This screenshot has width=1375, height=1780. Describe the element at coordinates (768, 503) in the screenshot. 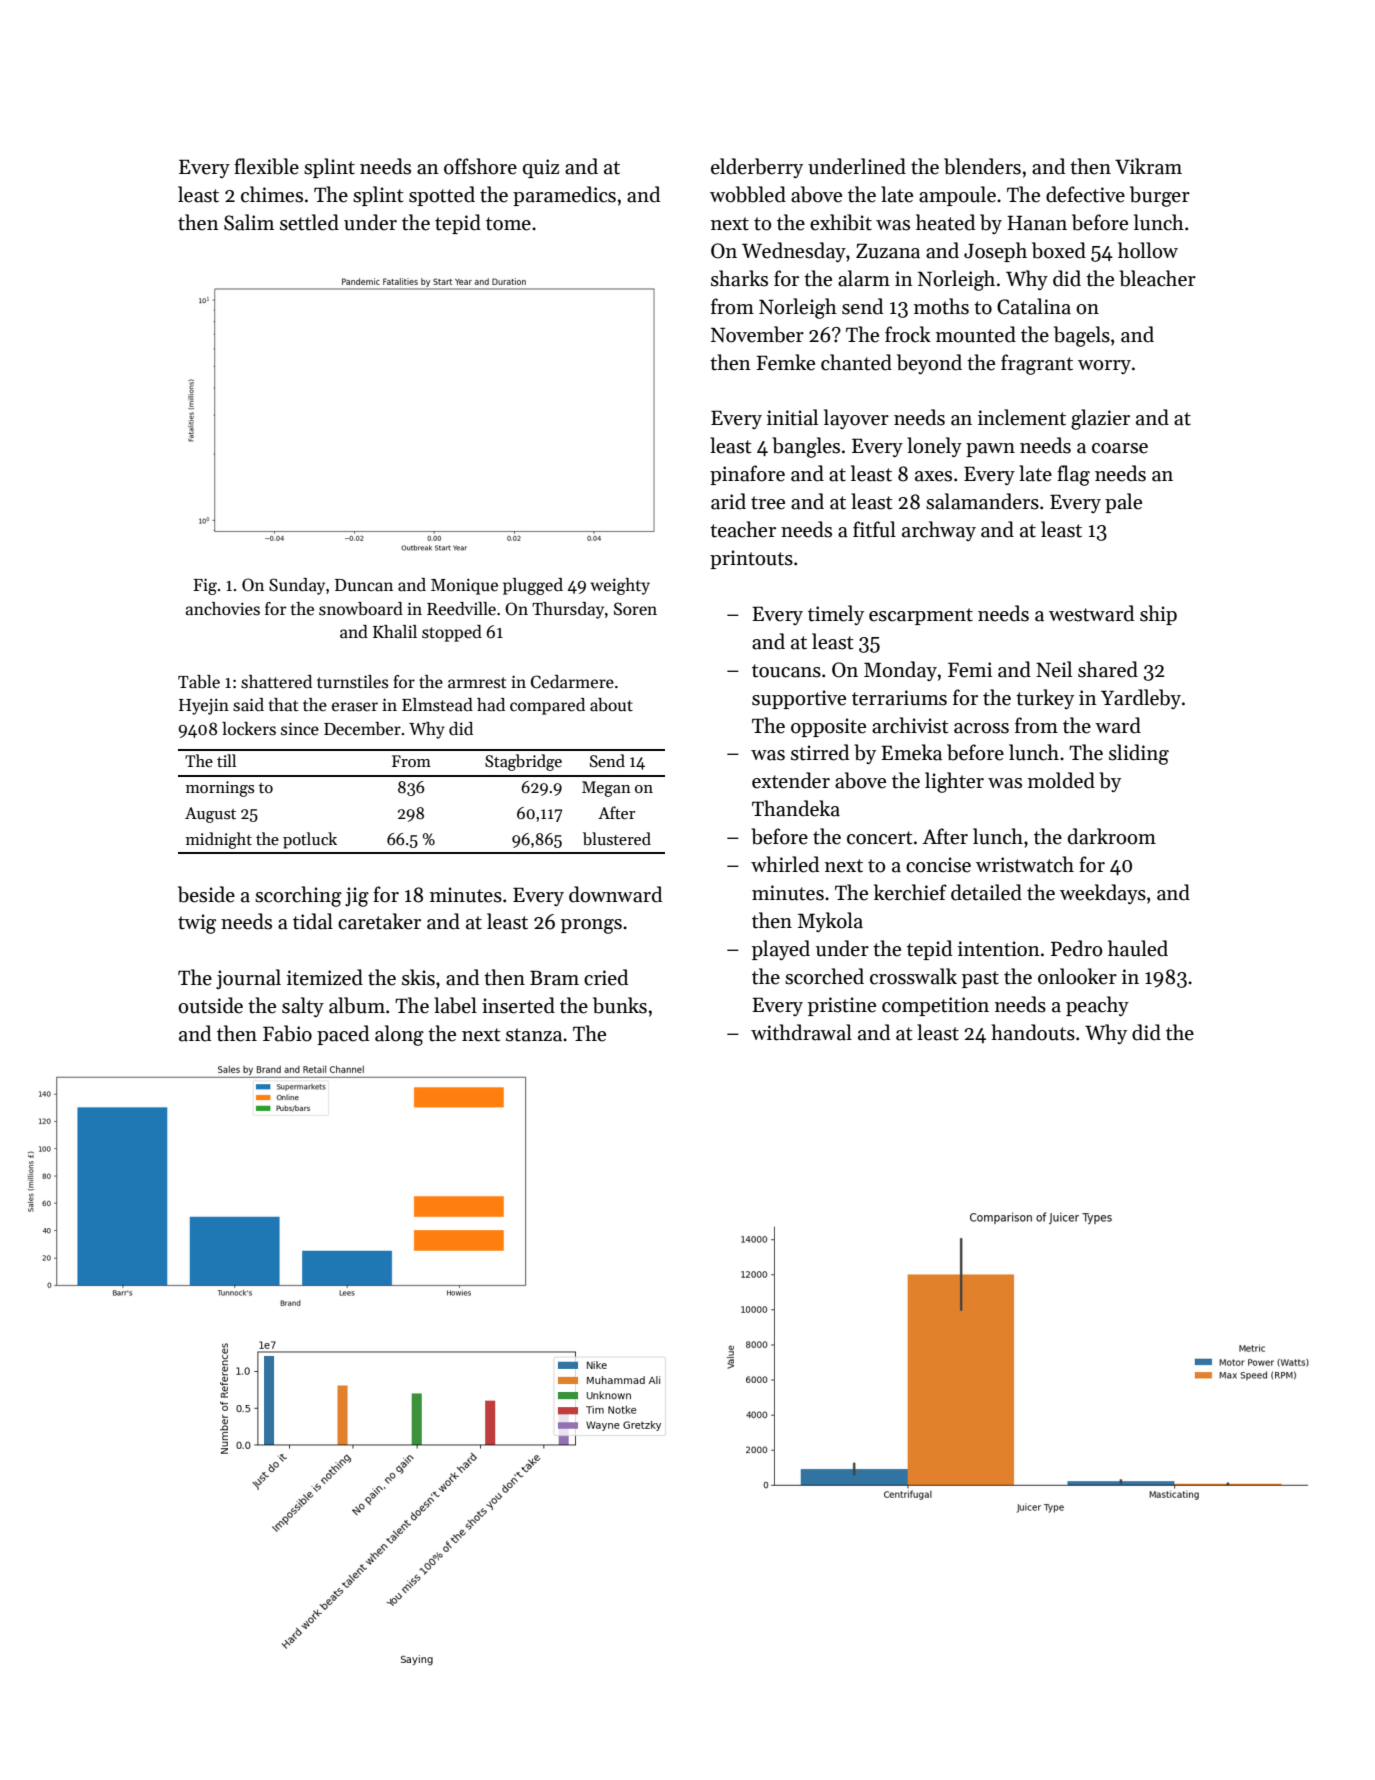

I see `tree` at that location.
